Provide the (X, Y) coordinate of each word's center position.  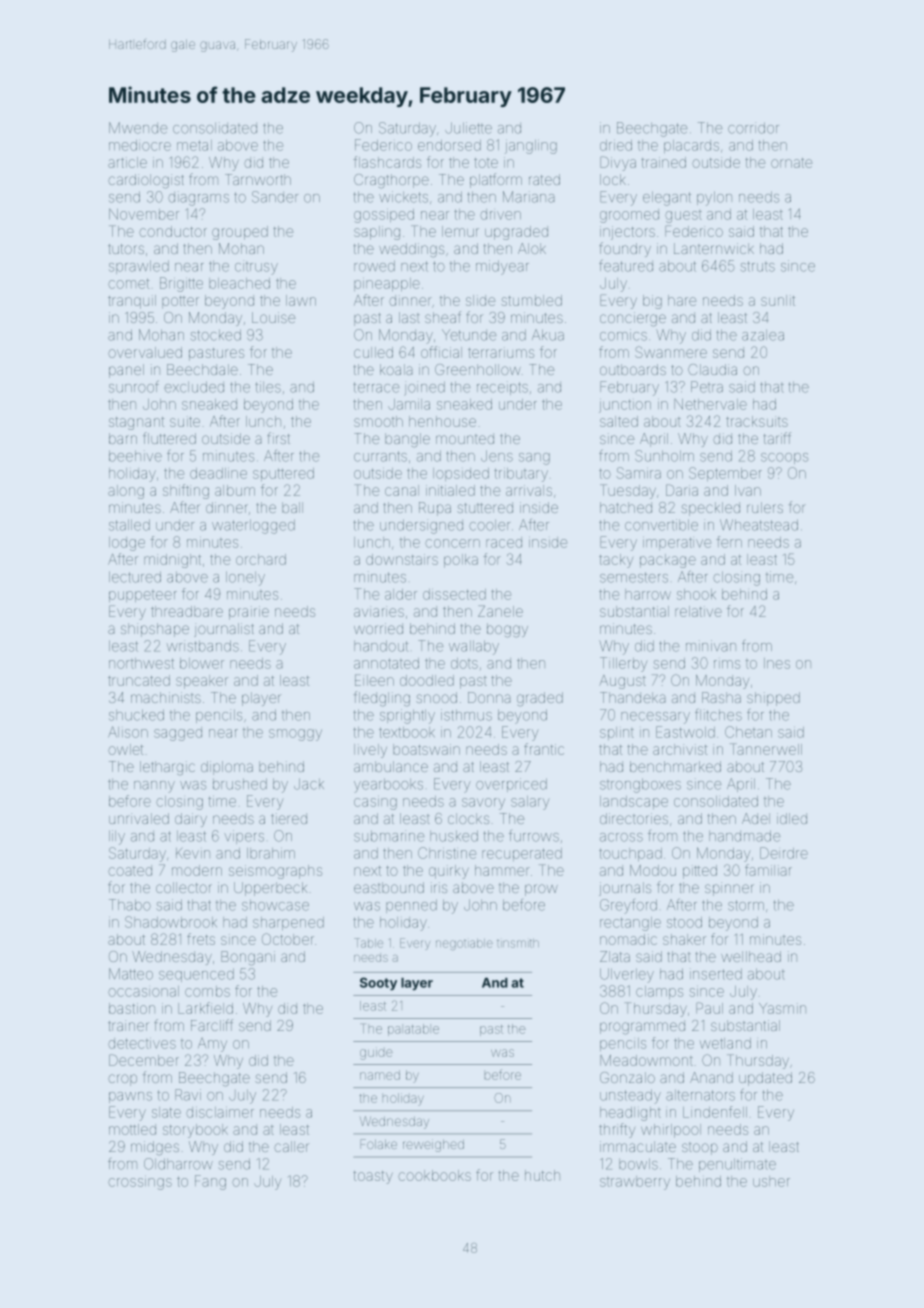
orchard (261, 559)
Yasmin (782, 1008)
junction (625, 406)
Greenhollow (478, 369)
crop (122, 1080)
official (441, 352)
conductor (173, 231)
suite (185, 422)
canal (402, 490)
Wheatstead (759, 525)
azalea (763, 335)
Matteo (131, 974)
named (380, 1075)
